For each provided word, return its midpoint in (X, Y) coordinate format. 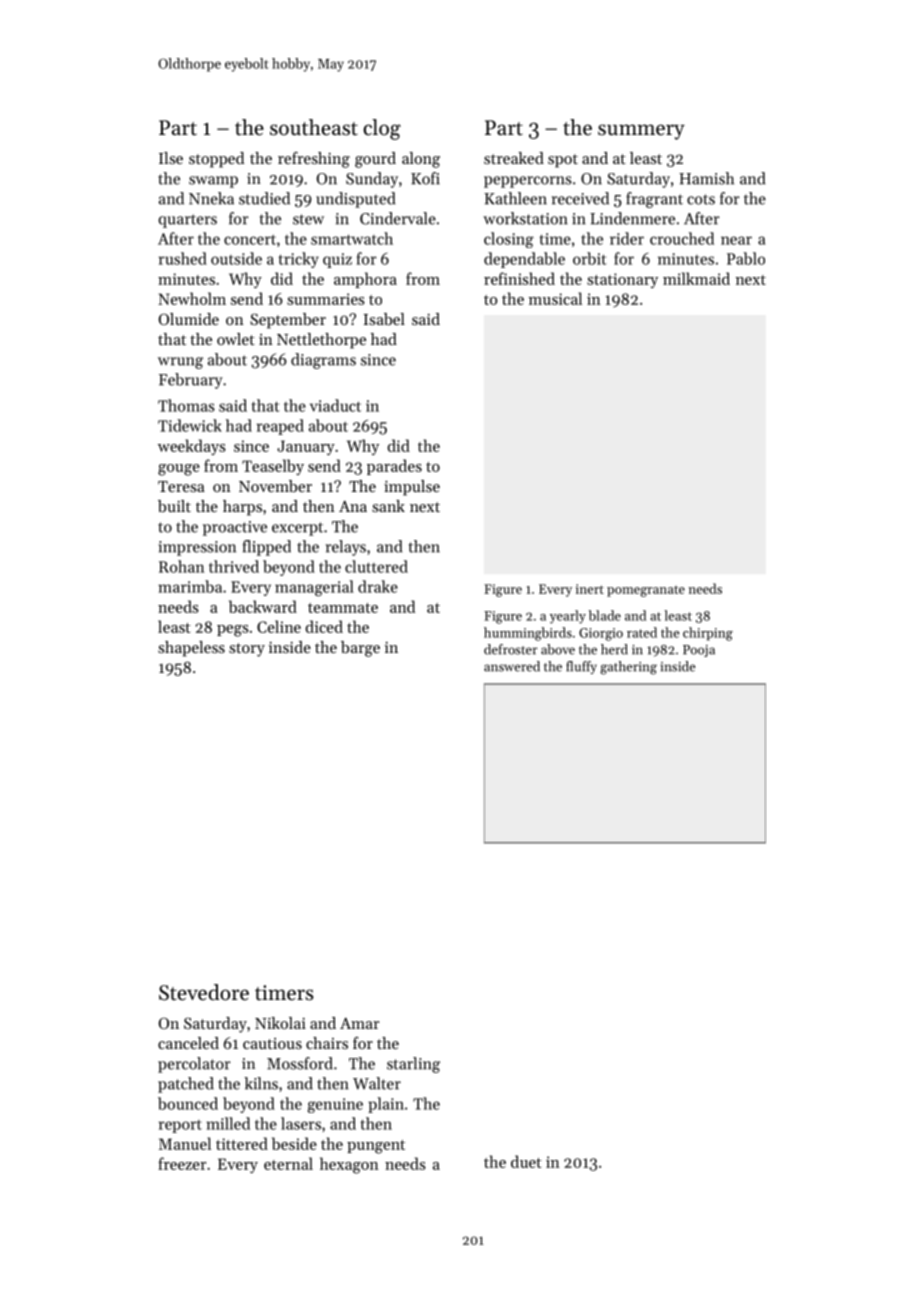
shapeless (191, 649)
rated (642, 632)
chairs (327, 1043)
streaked (514, 158)
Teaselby (273, 467)
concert (250, 239)
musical (555, 298)
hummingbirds (528, 634)
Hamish (706, 178)
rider (627, 238)
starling (413, 1065)
